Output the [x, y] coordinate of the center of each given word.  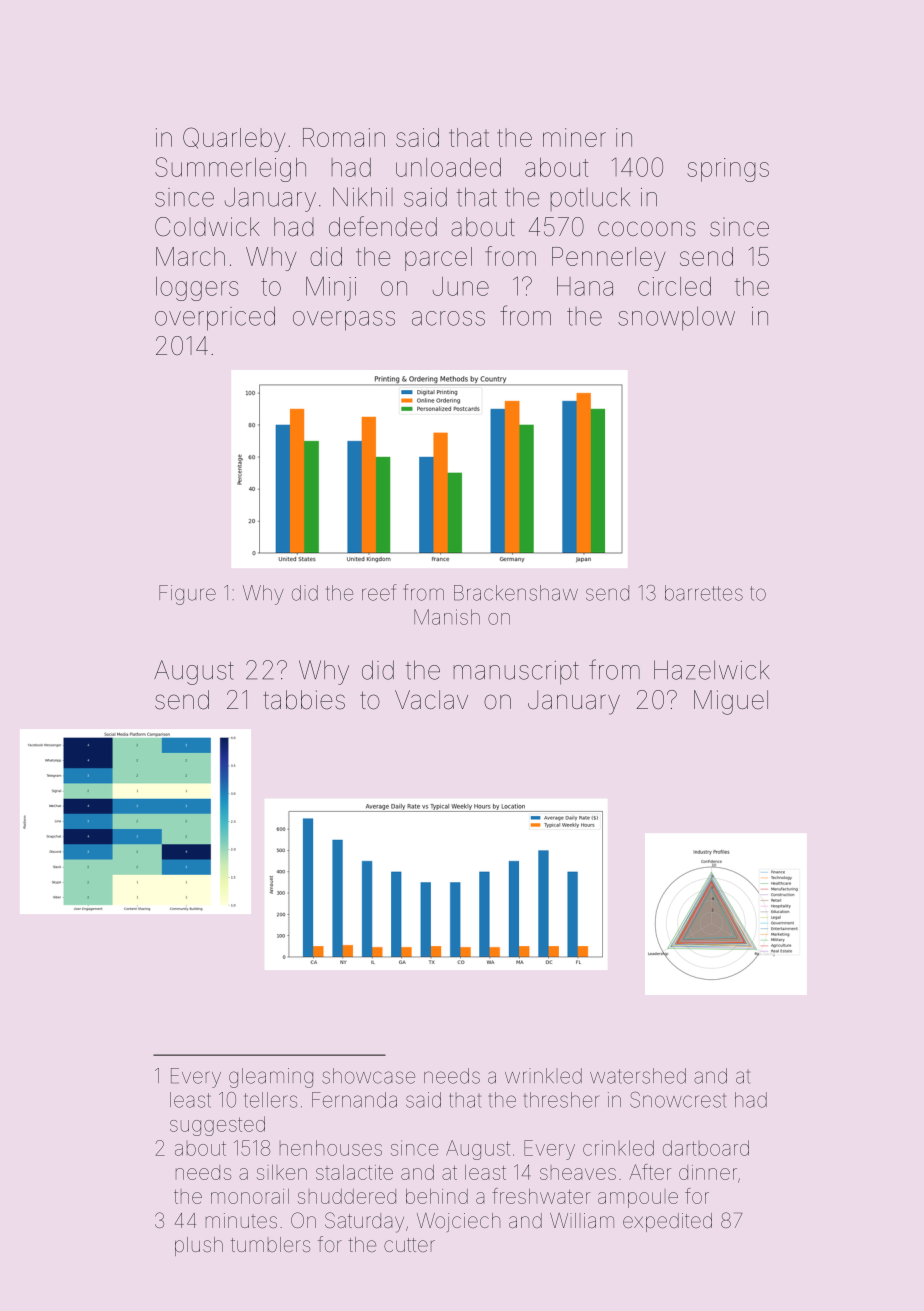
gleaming [271, 1078]
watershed [638, 1076]
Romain [344, 137]
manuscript [516, 673]
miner [574, 137]
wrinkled [543, 1076]
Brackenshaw [516, 593]
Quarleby [234, 139]
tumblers [270, 1244]
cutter [409, 1245]
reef [379, 592]
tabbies [304, 700]
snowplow [676, 318]
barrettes [704, 593]
